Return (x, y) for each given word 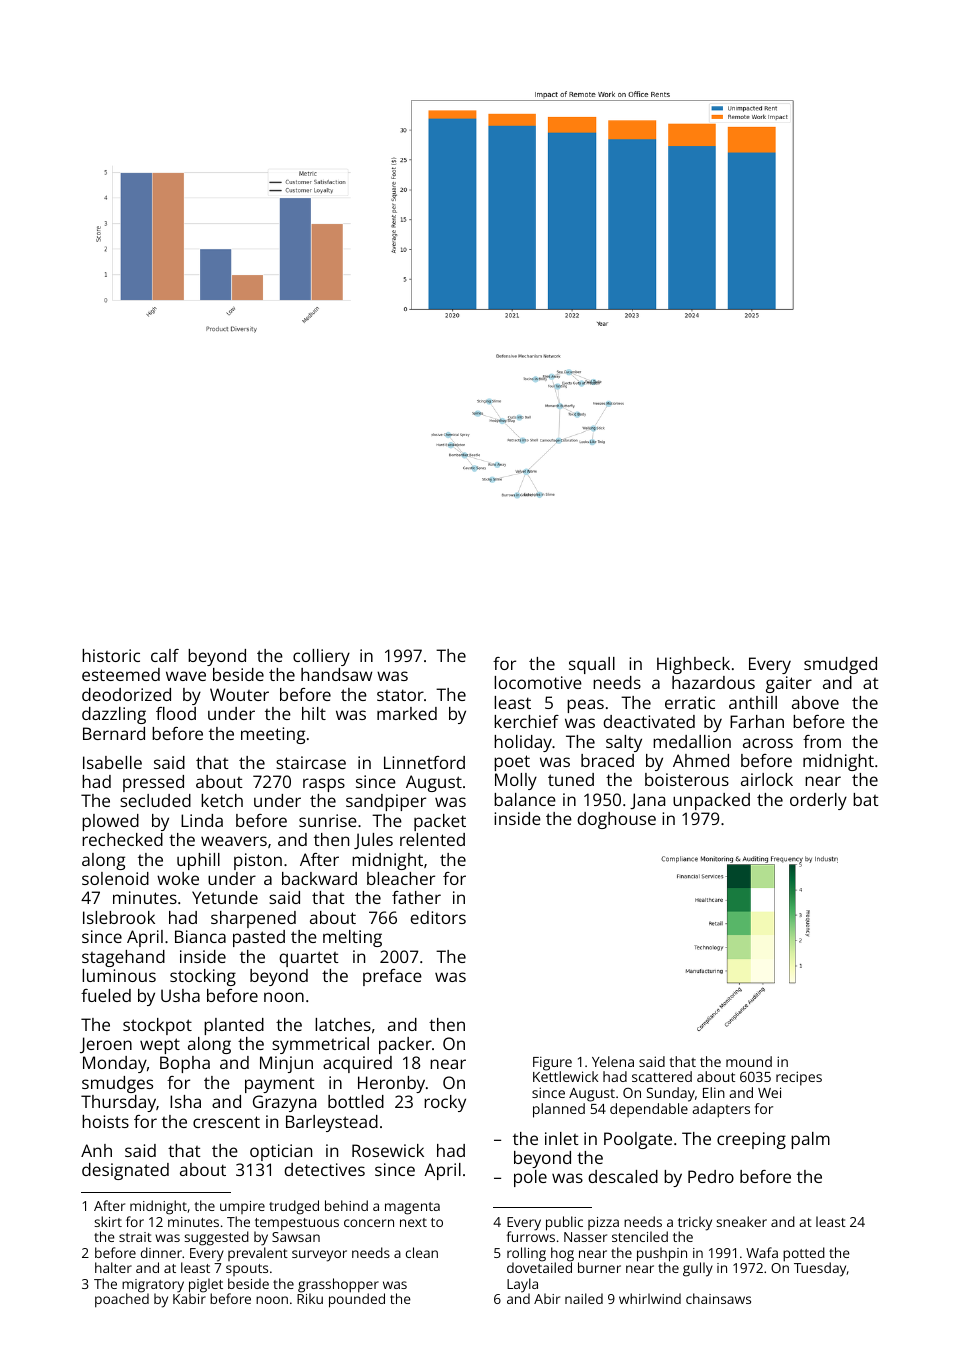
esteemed (121, 674)
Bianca (200, 936)
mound (749, 1061)
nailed (584, 1298)
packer (405, 1045)
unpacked (711, 801)
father (416, 897)
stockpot (157, 1026)
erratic (690, 702)
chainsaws (718, 1298)
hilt (314, 713)
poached (122, 1300)
